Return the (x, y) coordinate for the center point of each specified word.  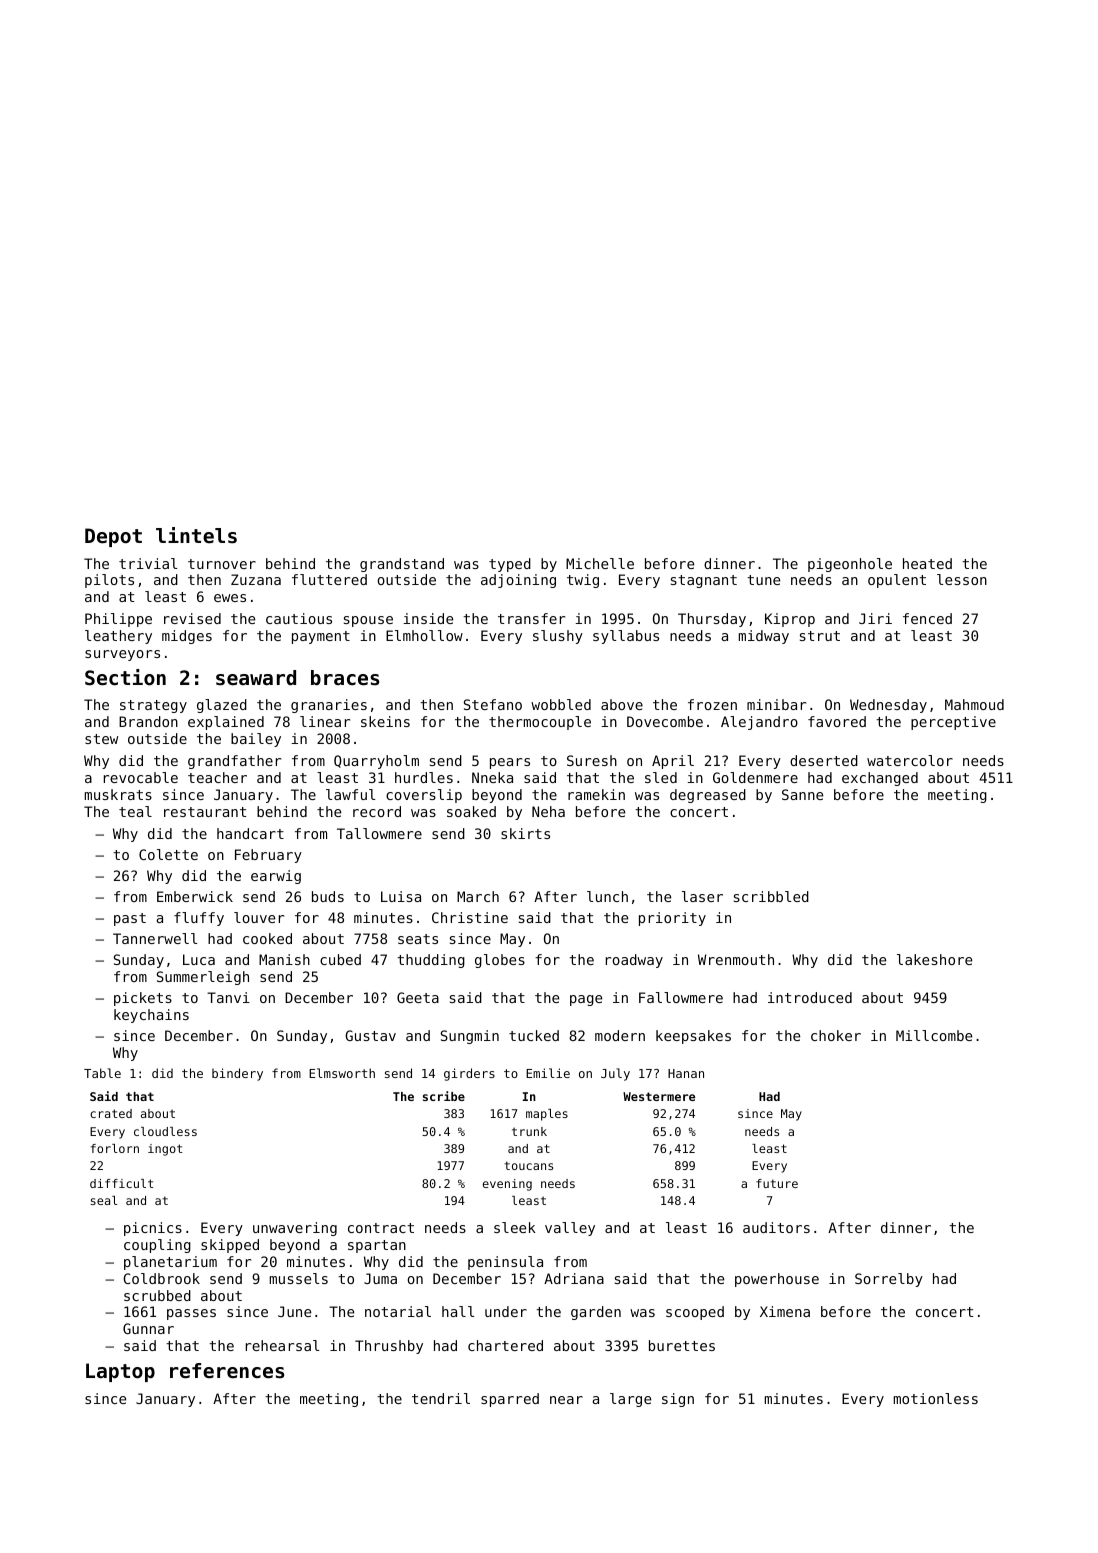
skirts (525, 833)
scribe (444, 1096)
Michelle (600, 563)
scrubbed (157, 1295)
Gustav (370, 1035)
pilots (109, 581)
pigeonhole (850, 565)
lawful (350, 794)
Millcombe (934, 1035)
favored (837, 721)
